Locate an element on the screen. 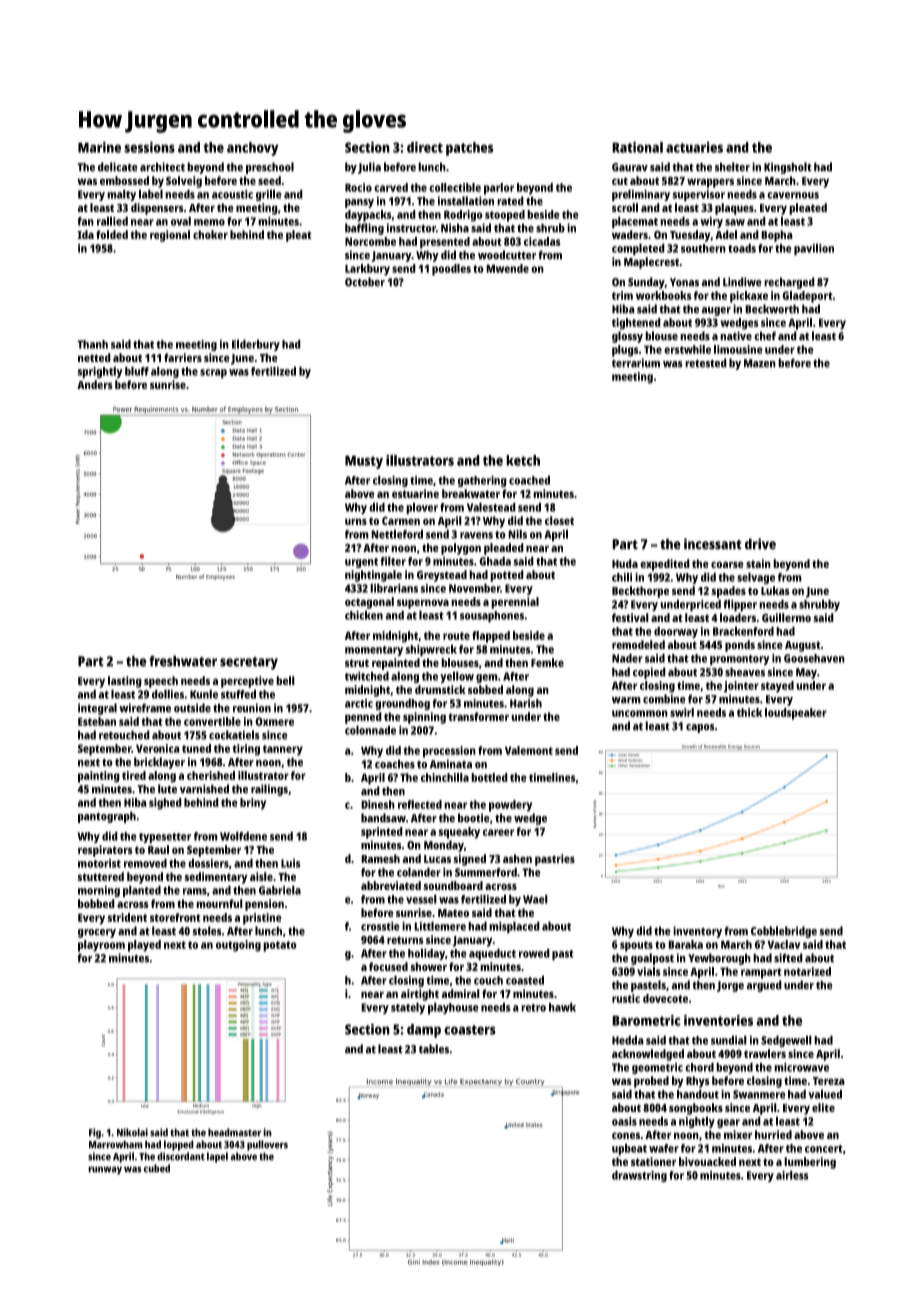 The height and width of the screenshot is (1308, 924). Cobblebridge is located at coordinates (784, 932).
